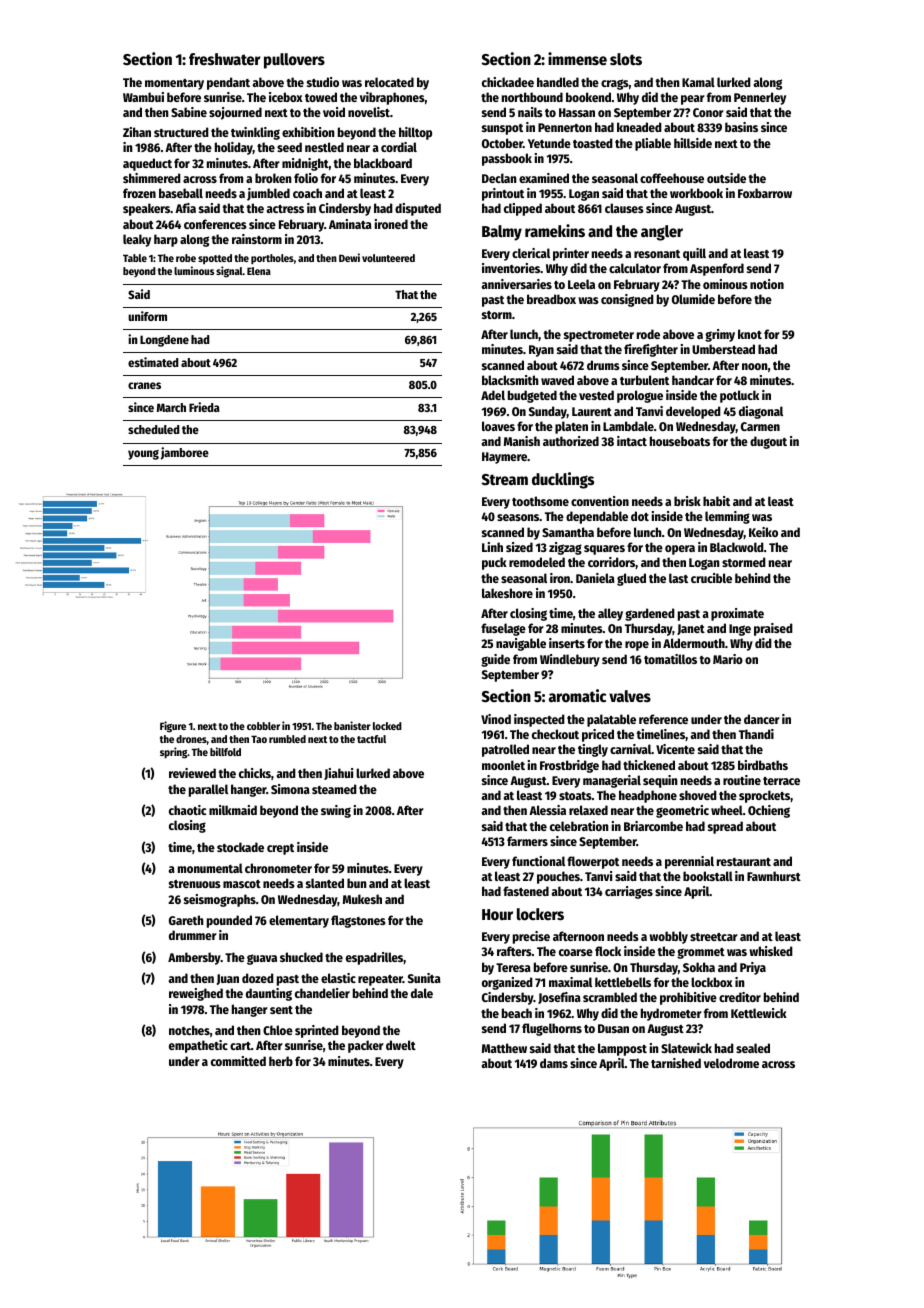  Describe the element at coordinates (559, 998) in the screenshot. I see `Josefina` at that location.
